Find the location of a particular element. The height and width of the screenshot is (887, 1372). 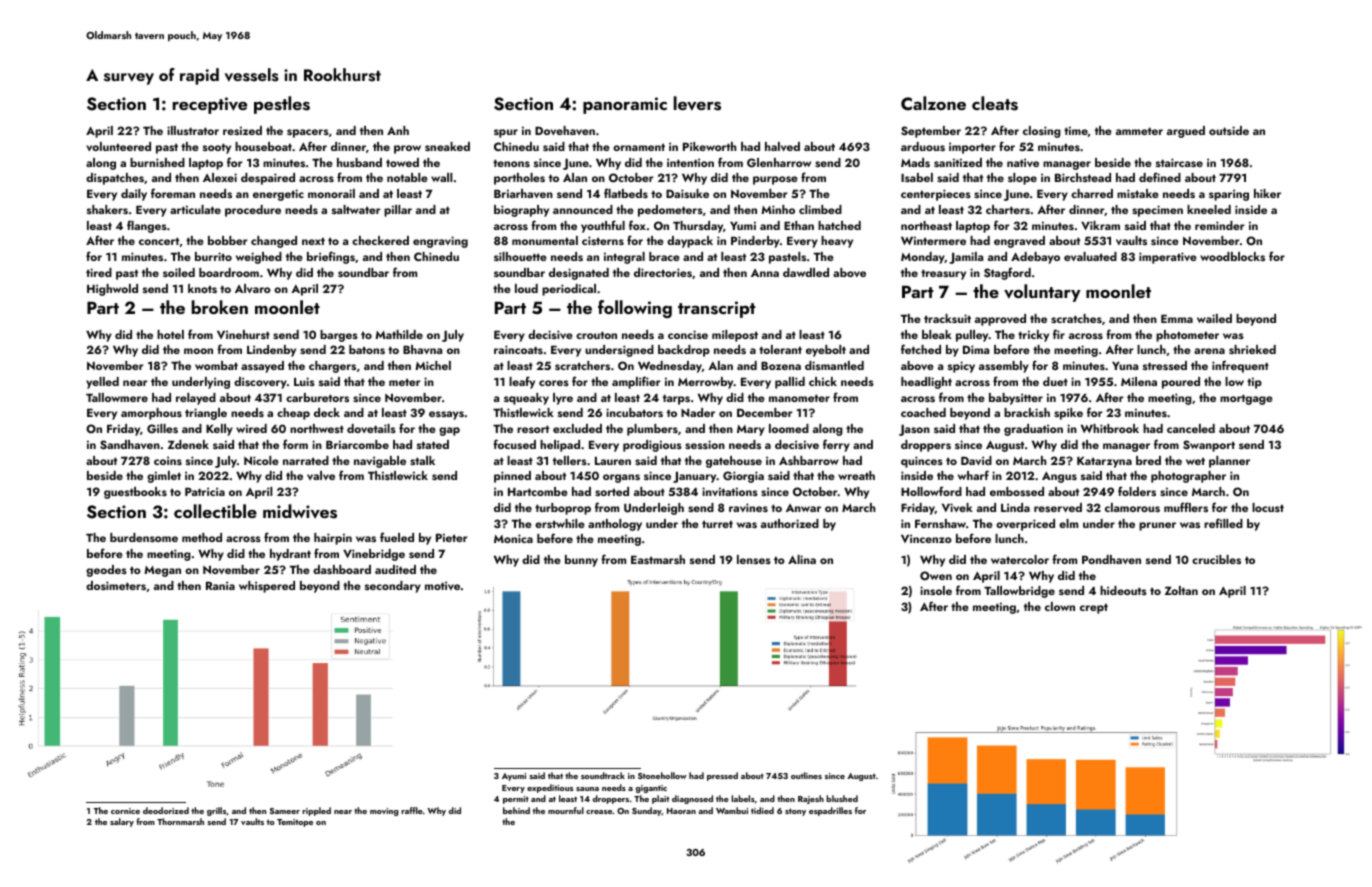

hotel is located at coordinates (170, 334).
